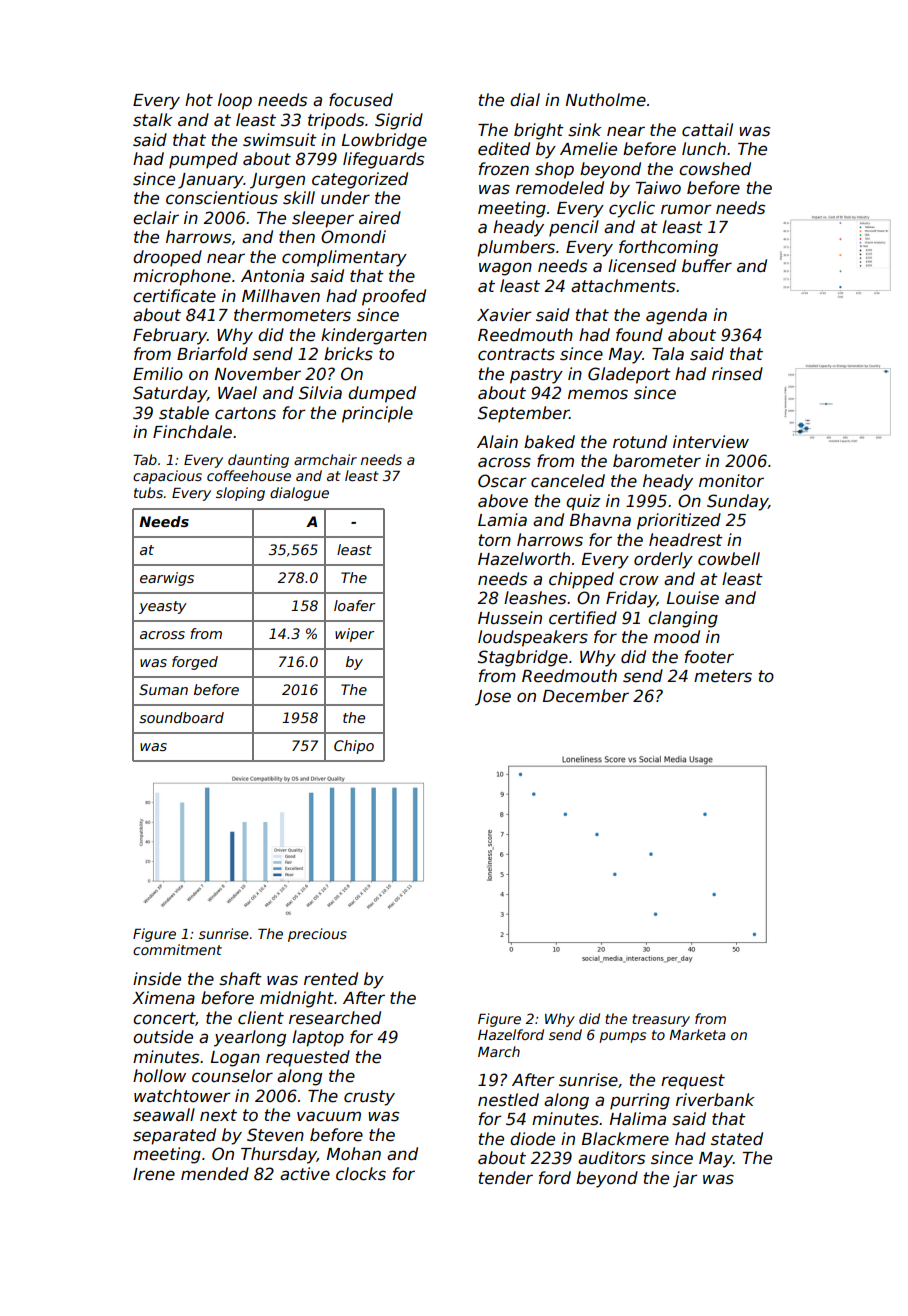  I want to click on Lowbridge, so click(384, 141).
